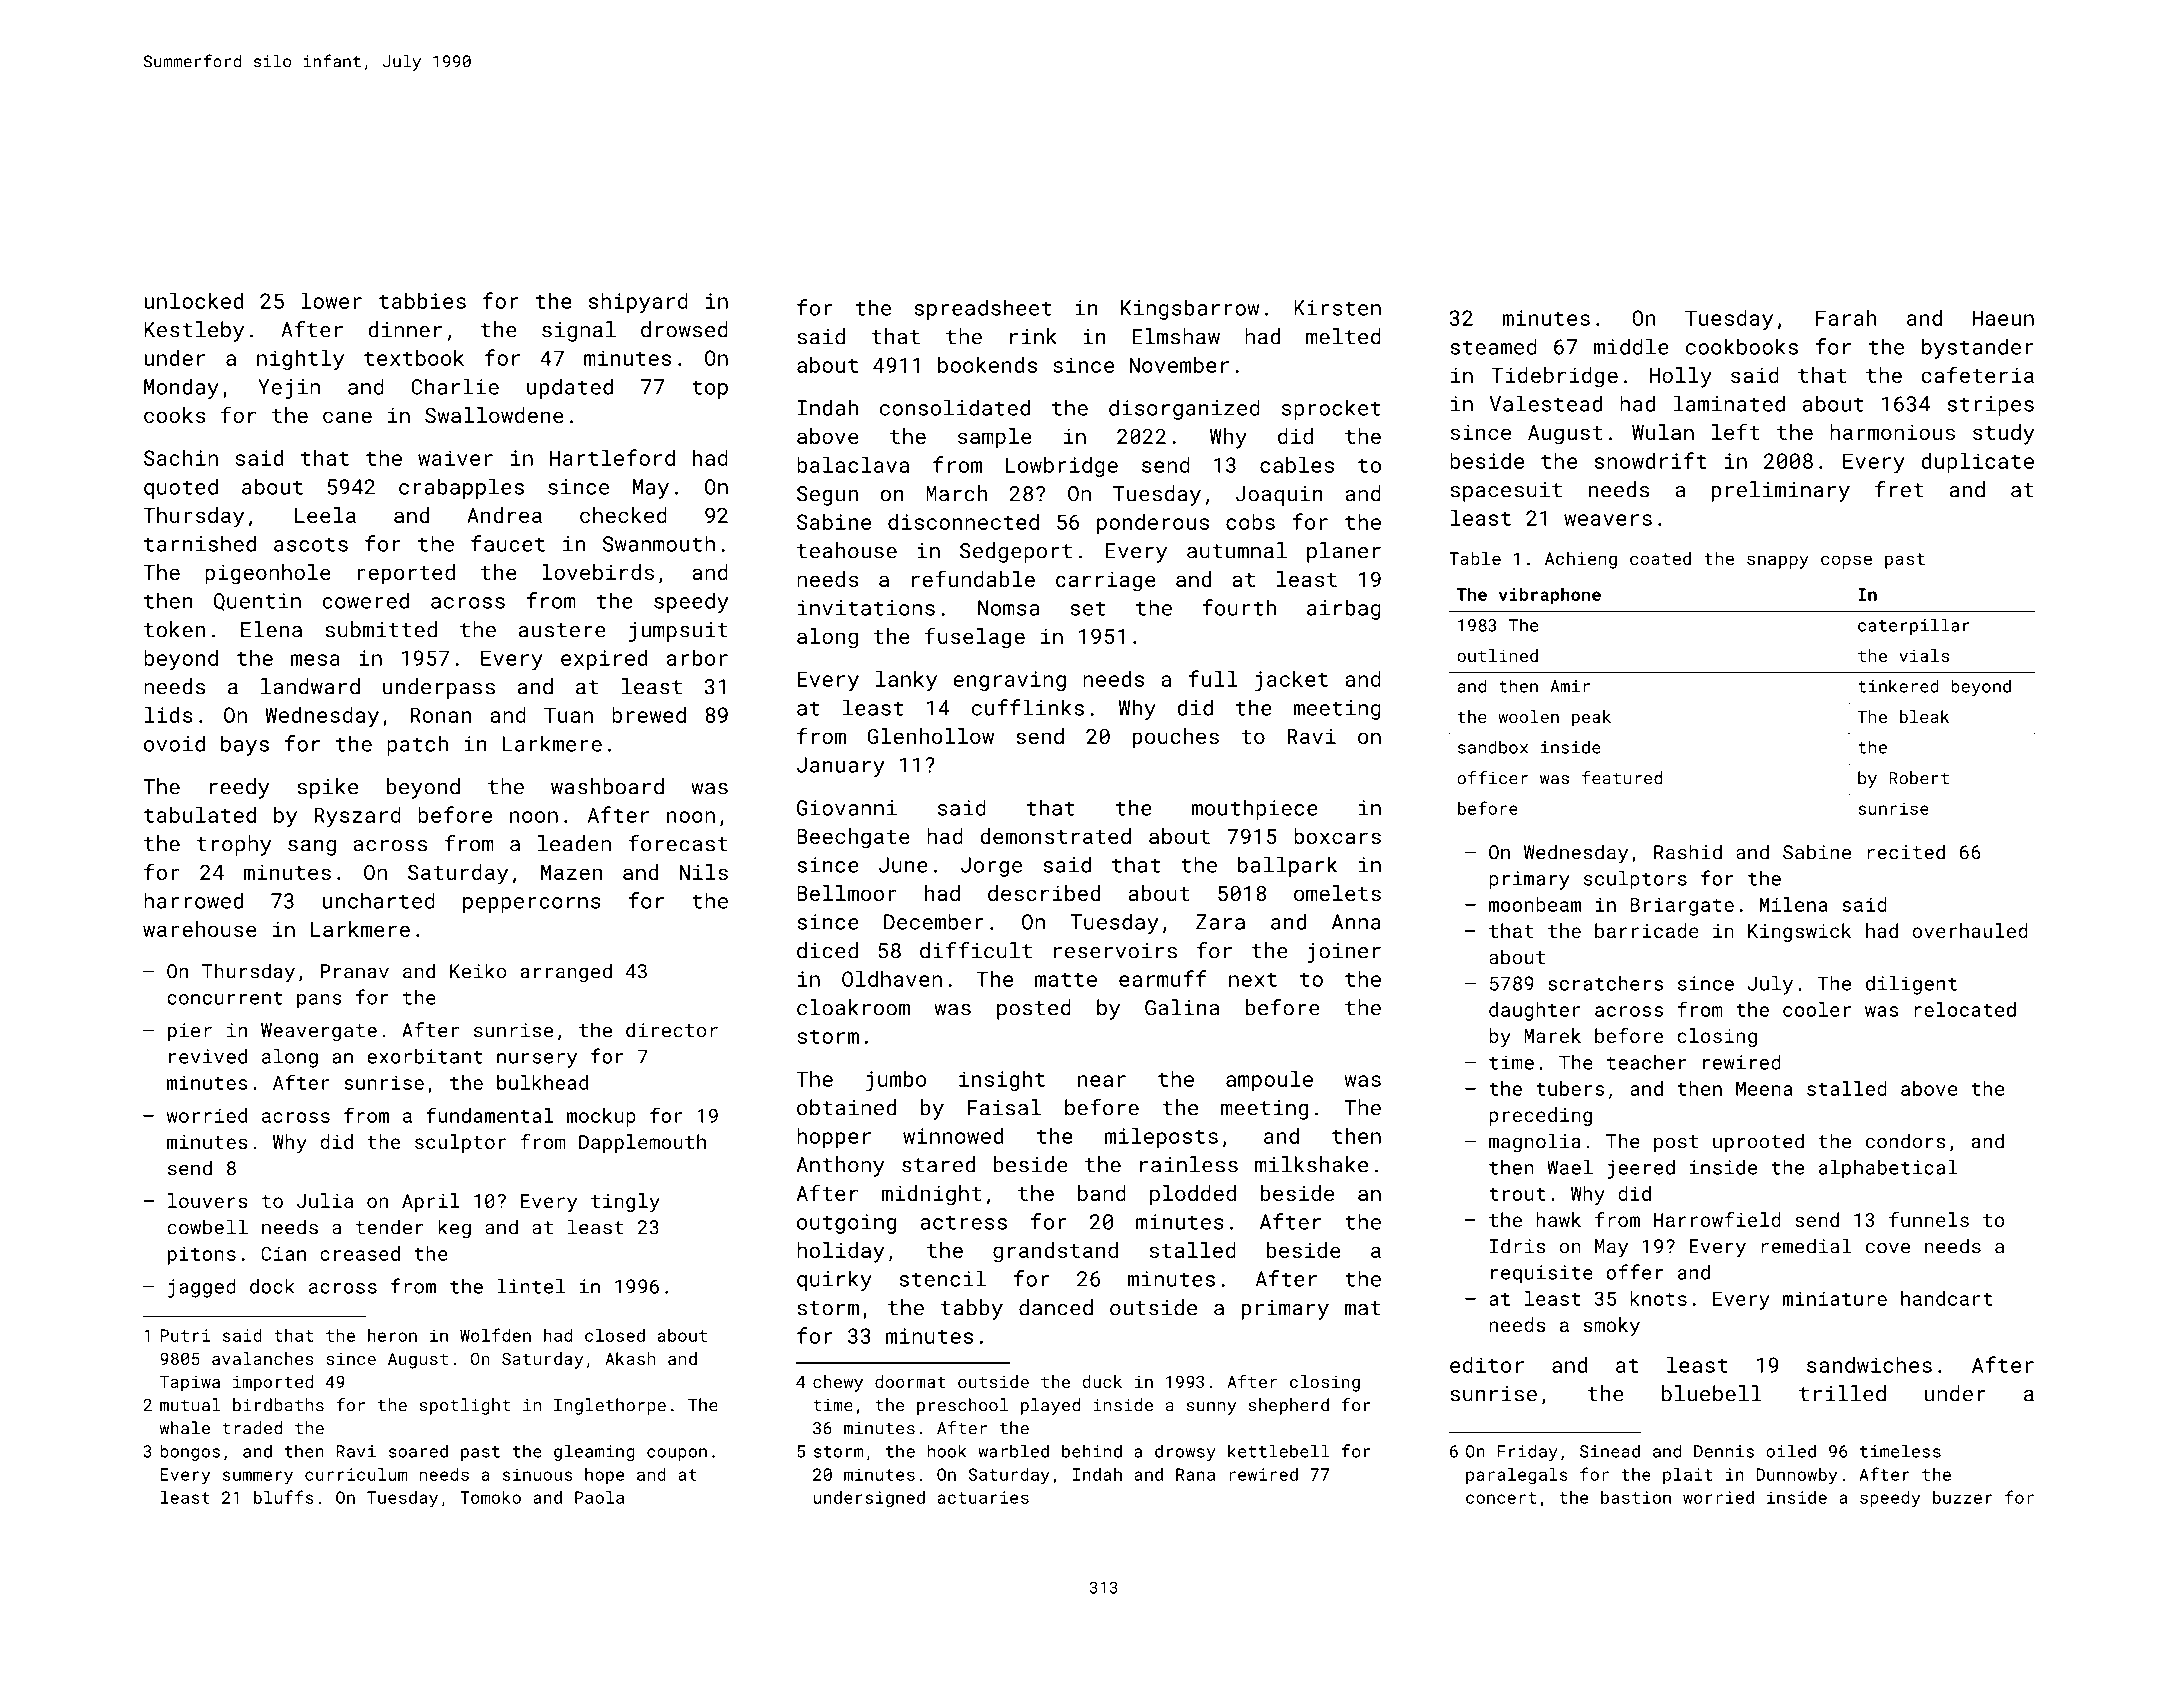 This screenshot has height=1683, width=2178. I want to click on Quentin, so click(257, 602).
